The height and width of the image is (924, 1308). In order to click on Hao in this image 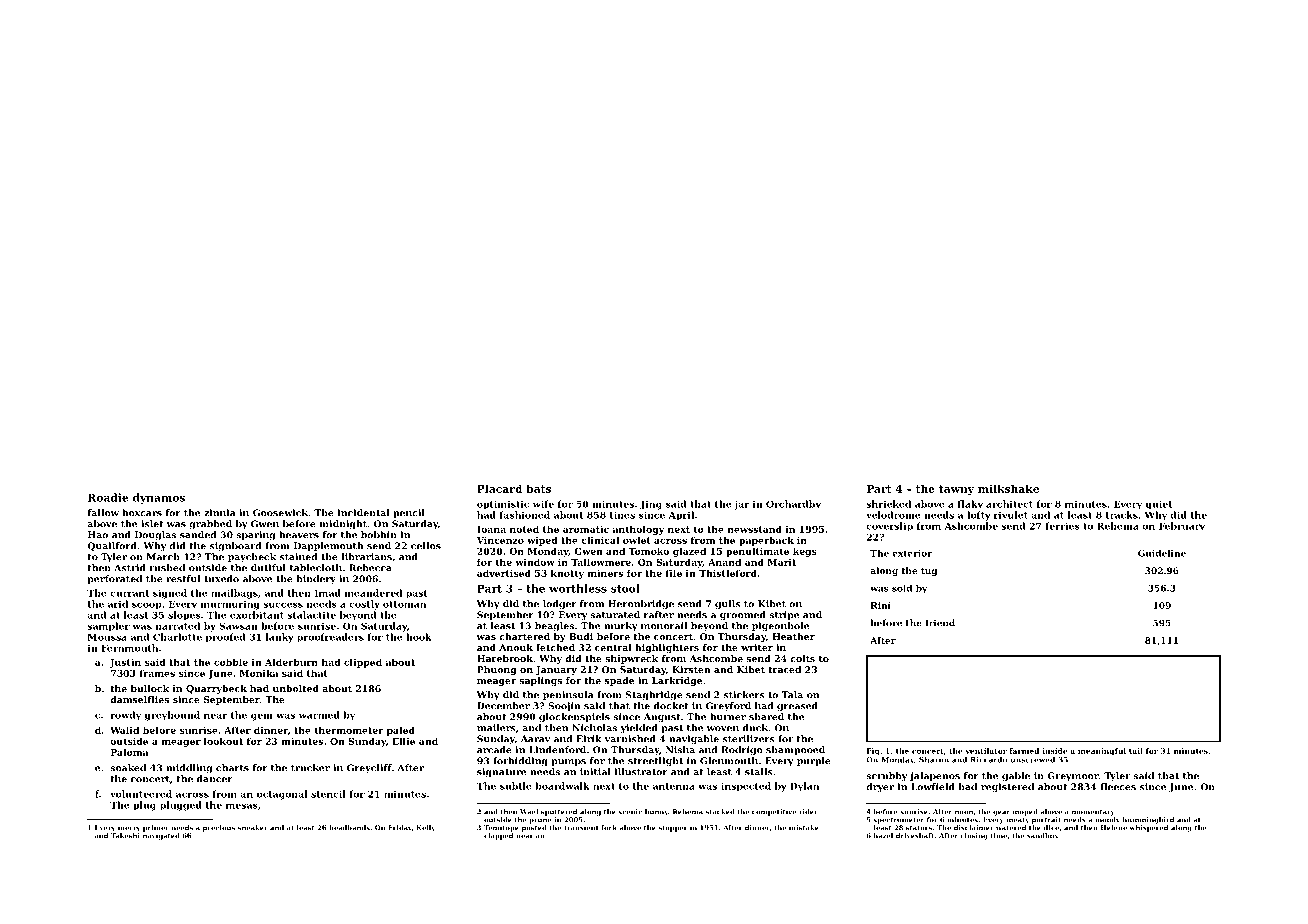, I will do `click(98, 535)`.
